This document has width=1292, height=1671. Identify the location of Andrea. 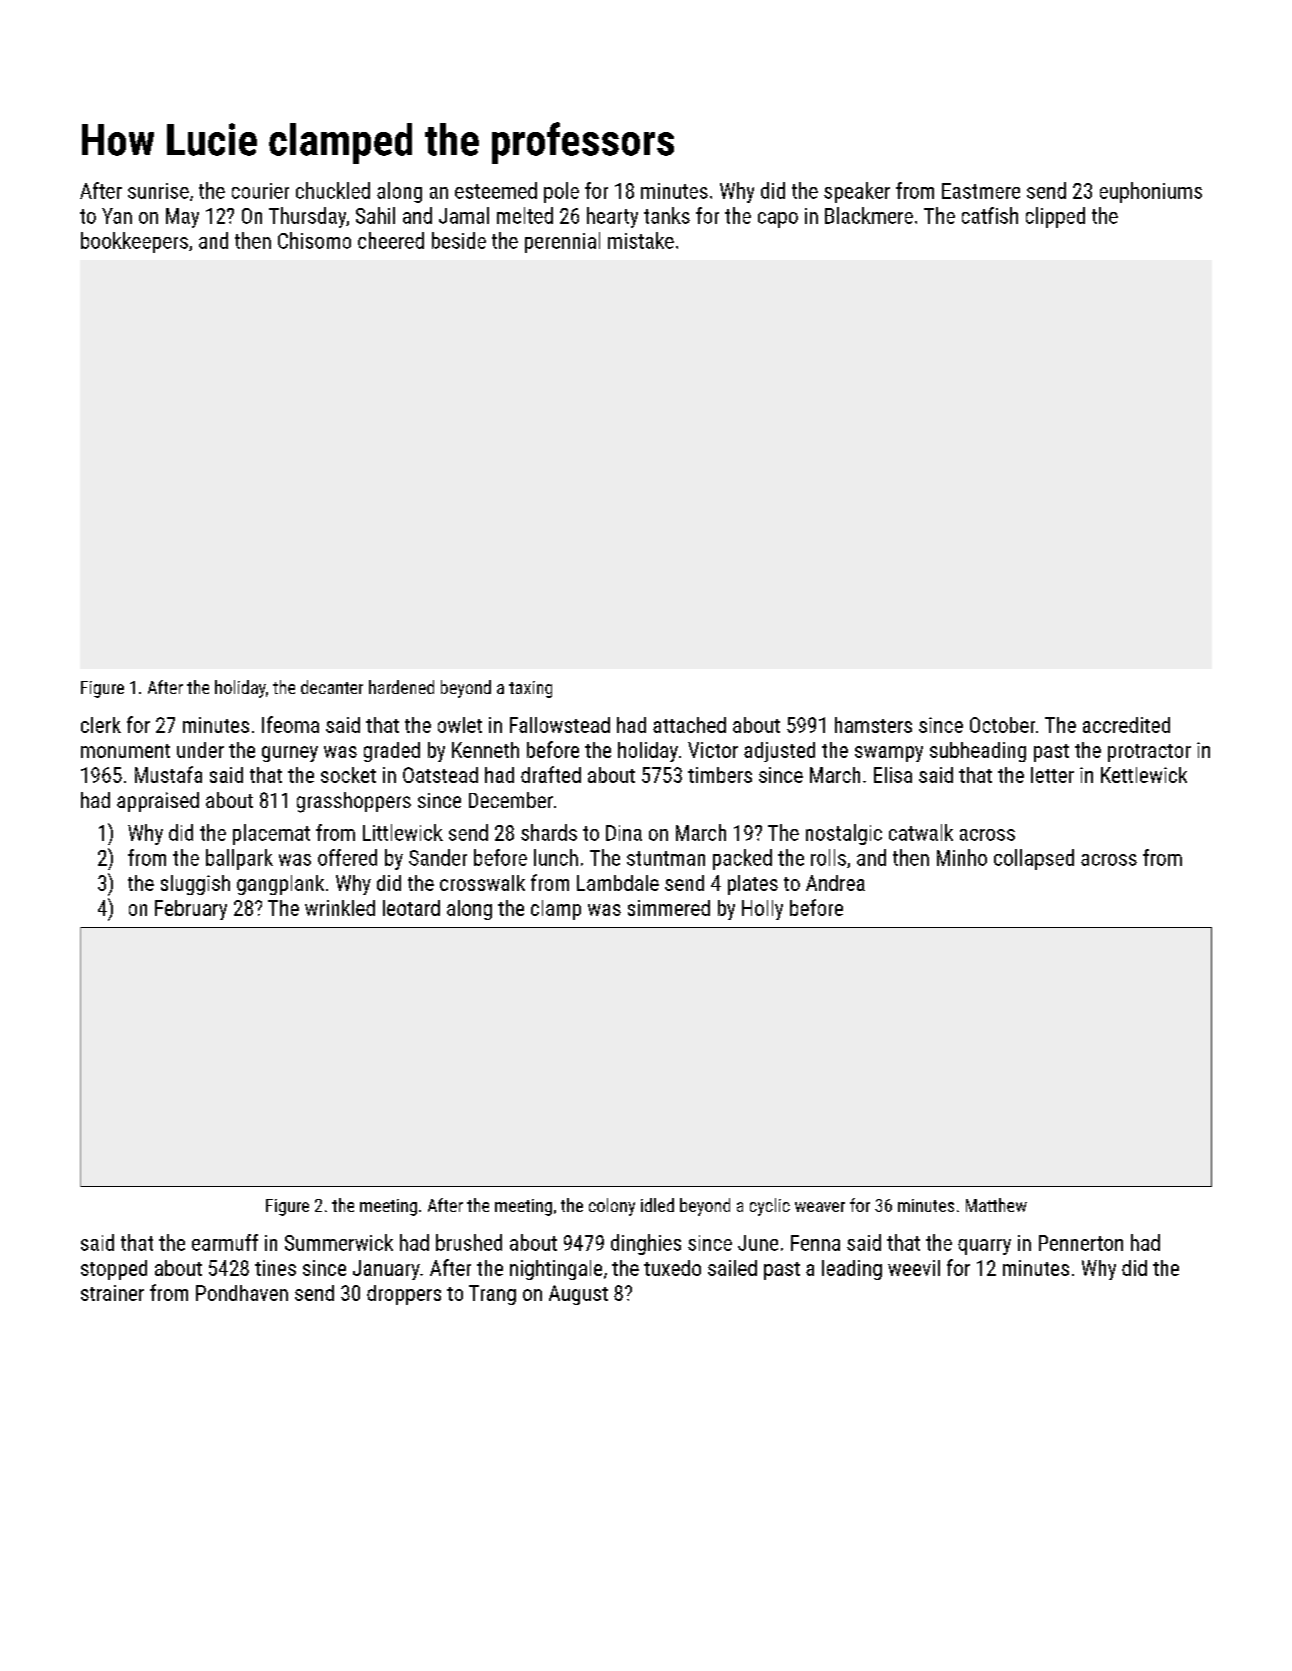
(835, 883).
